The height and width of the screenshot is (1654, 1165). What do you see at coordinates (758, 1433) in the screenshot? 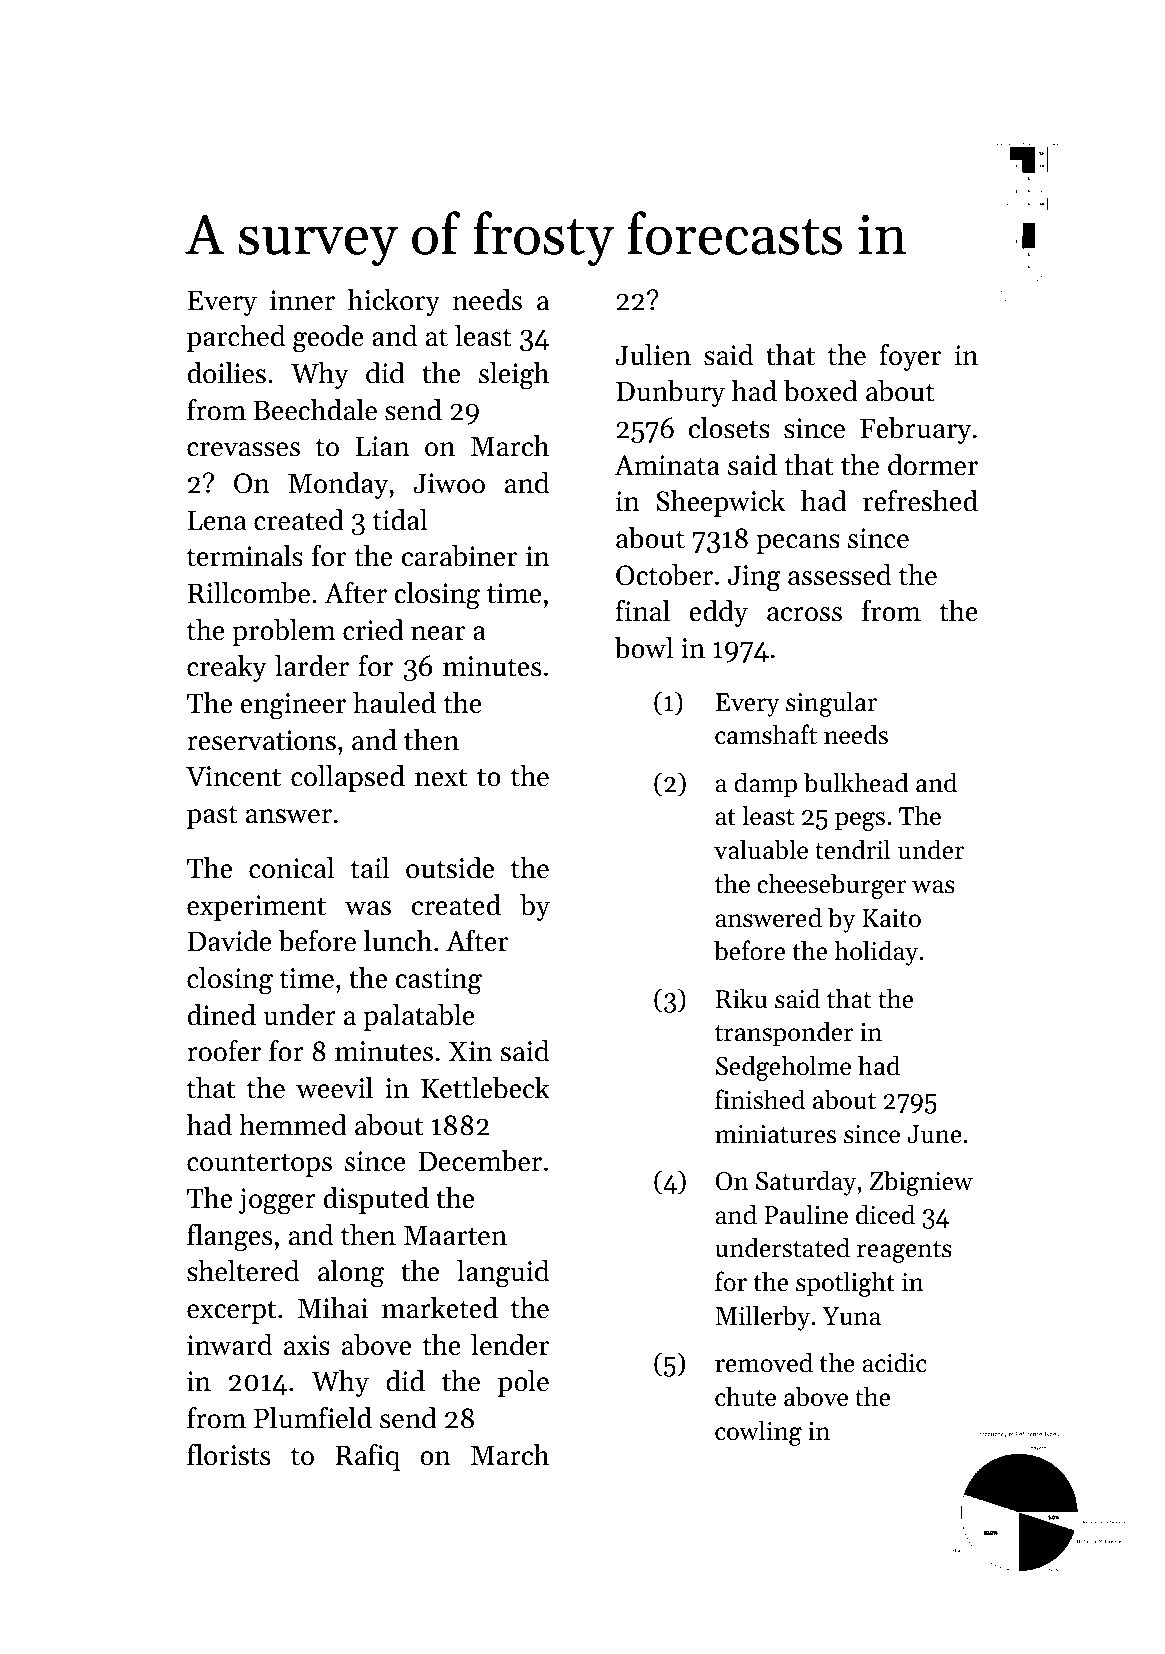
I see `cowling` at bounding box center [758, 1433].
